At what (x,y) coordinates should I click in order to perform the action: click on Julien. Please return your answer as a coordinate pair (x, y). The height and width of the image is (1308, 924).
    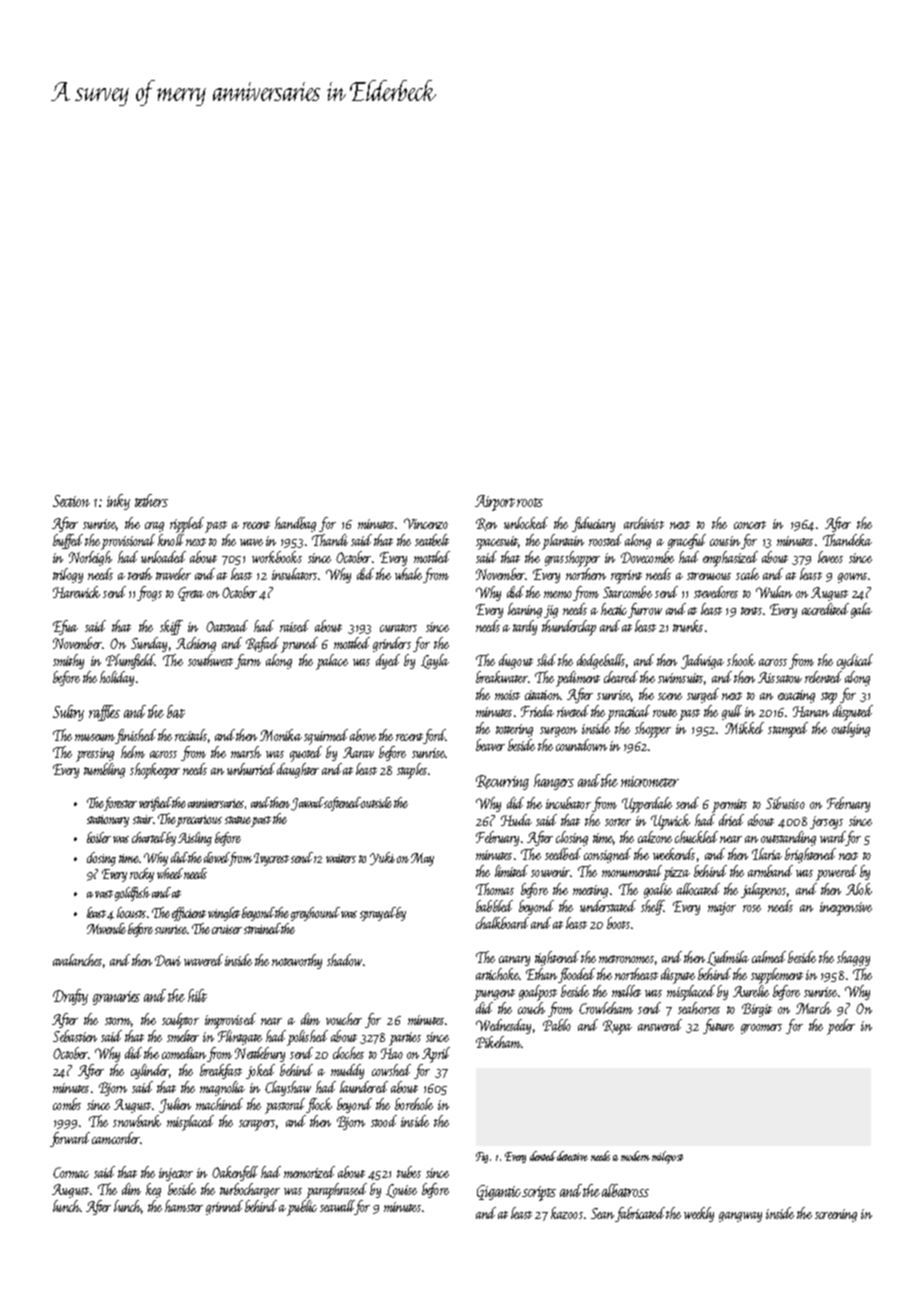
    Looking at the image, I should click on (175, 1105).
